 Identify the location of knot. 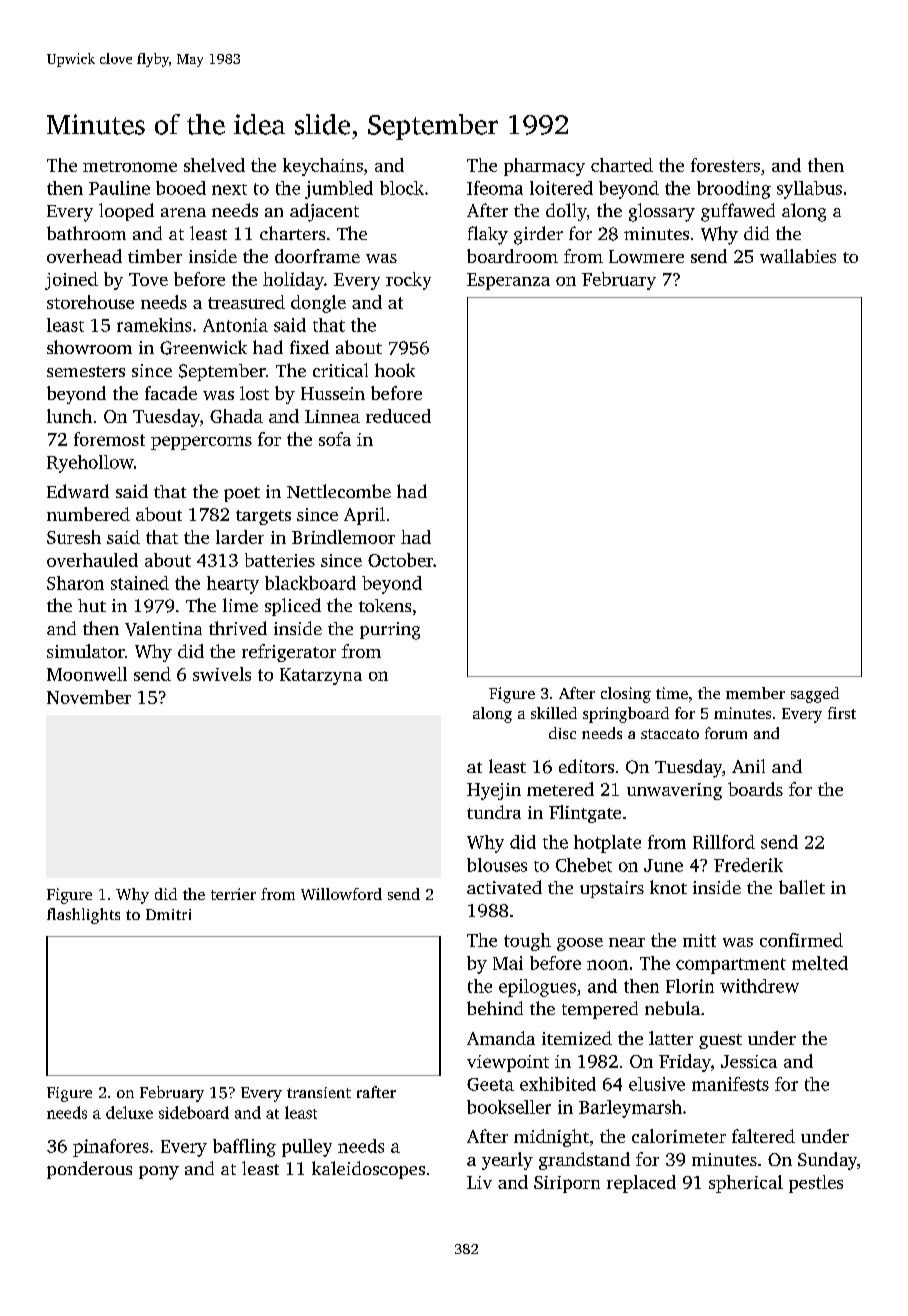
(668, 887).
